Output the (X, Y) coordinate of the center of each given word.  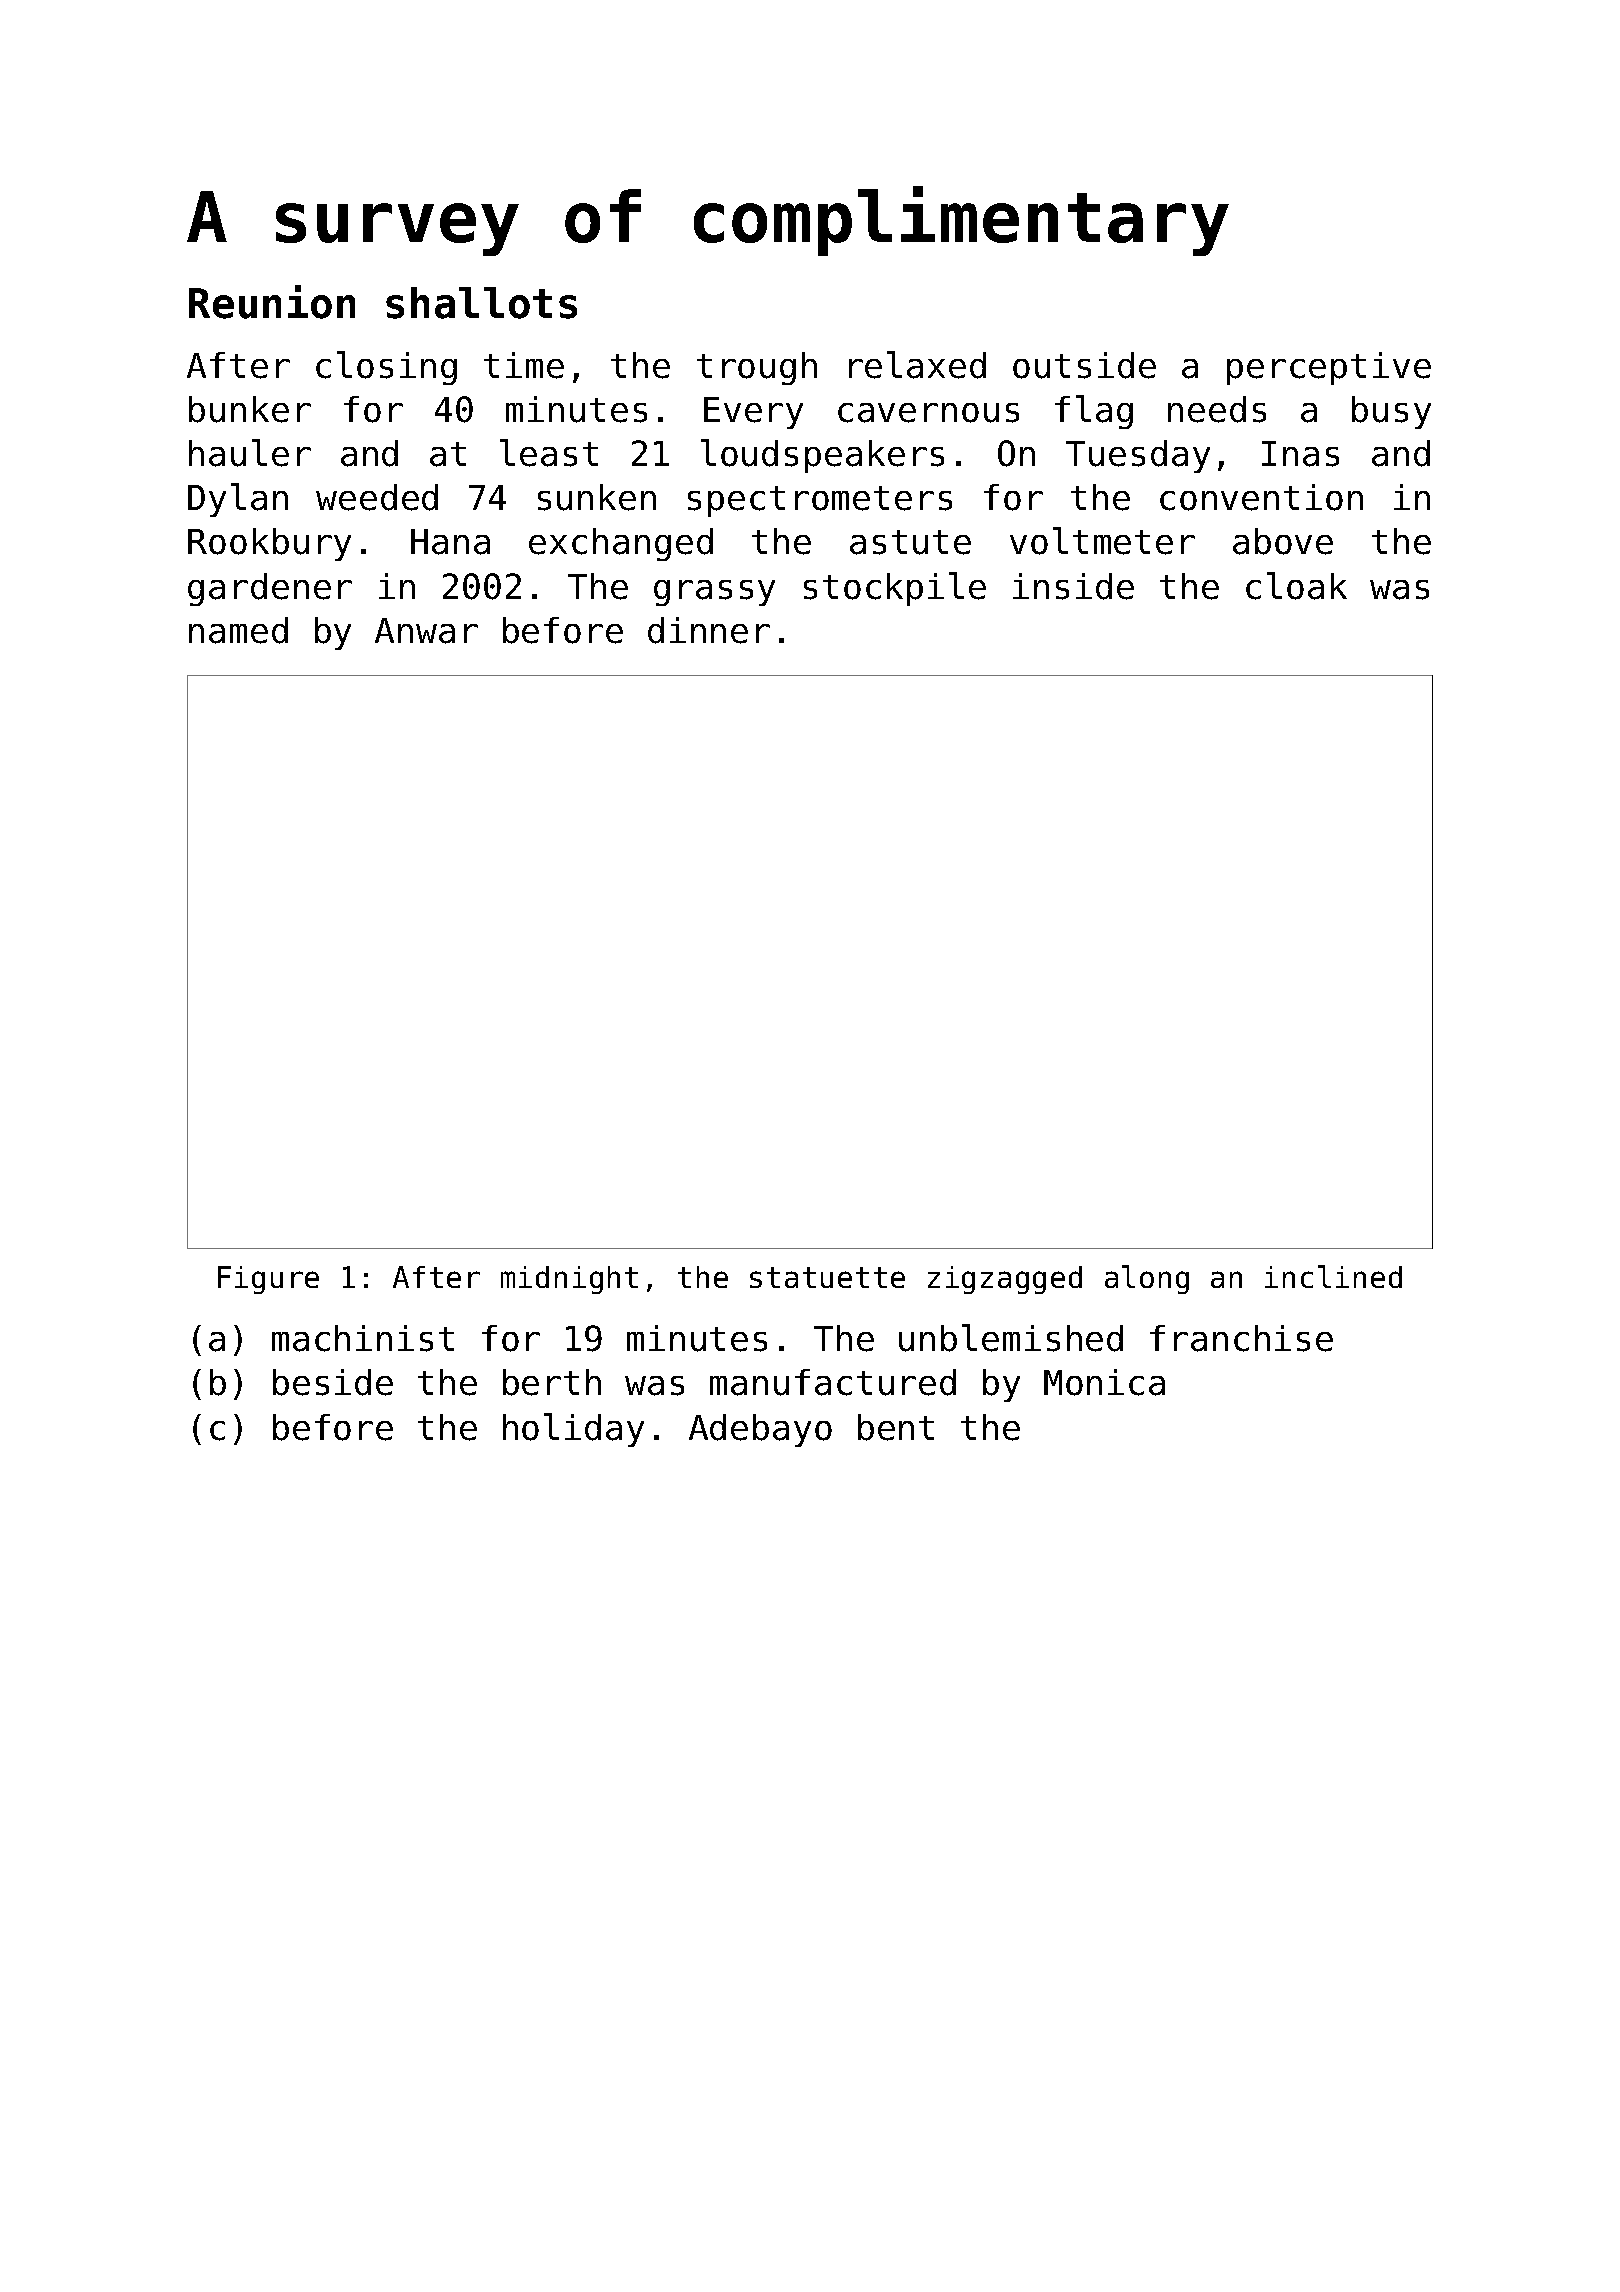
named (238, 630)
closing (386, 368)
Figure (268, 1280)
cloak (1296, 586)
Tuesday (1138, 456)
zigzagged (1005, 1280)
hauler (250, 453)
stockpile (895, 589)
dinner (709, 630)
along (1147, 1279)
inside (1073, 586)
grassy (714, 593)
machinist (363, 1338)
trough (757, 368)
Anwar (426, 631)
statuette (827, 1277)
